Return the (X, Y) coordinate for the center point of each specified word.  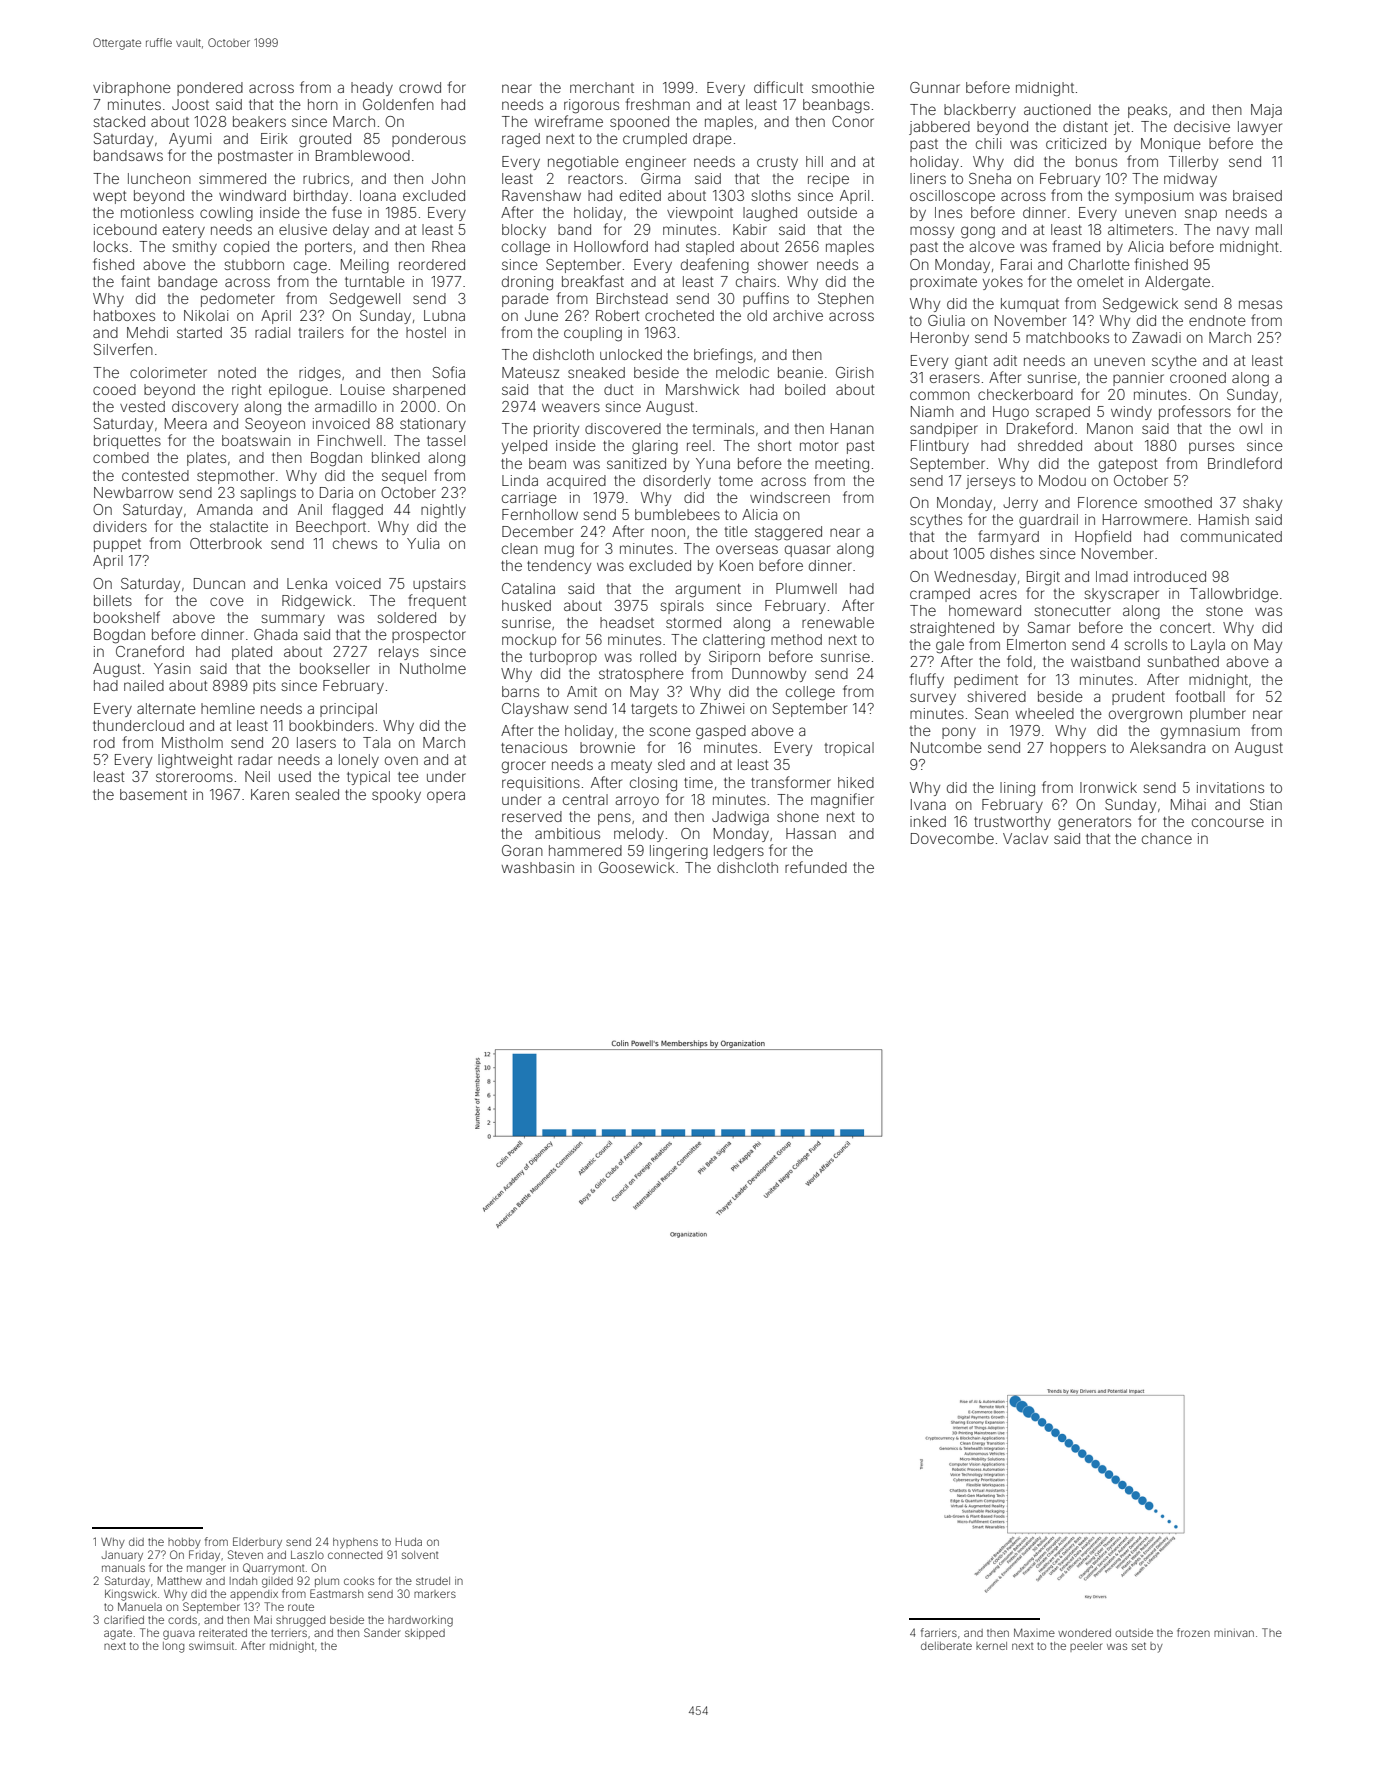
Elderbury (257, 1543)
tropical (849, 749)
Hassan (811, 833)
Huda (409, 1542)
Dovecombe (952, 838)
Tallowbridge (1234, 595)
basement (153, 794)
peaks (1147, 111)
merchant (602, 87)
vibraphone (132, 89)
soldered (406, 617)
